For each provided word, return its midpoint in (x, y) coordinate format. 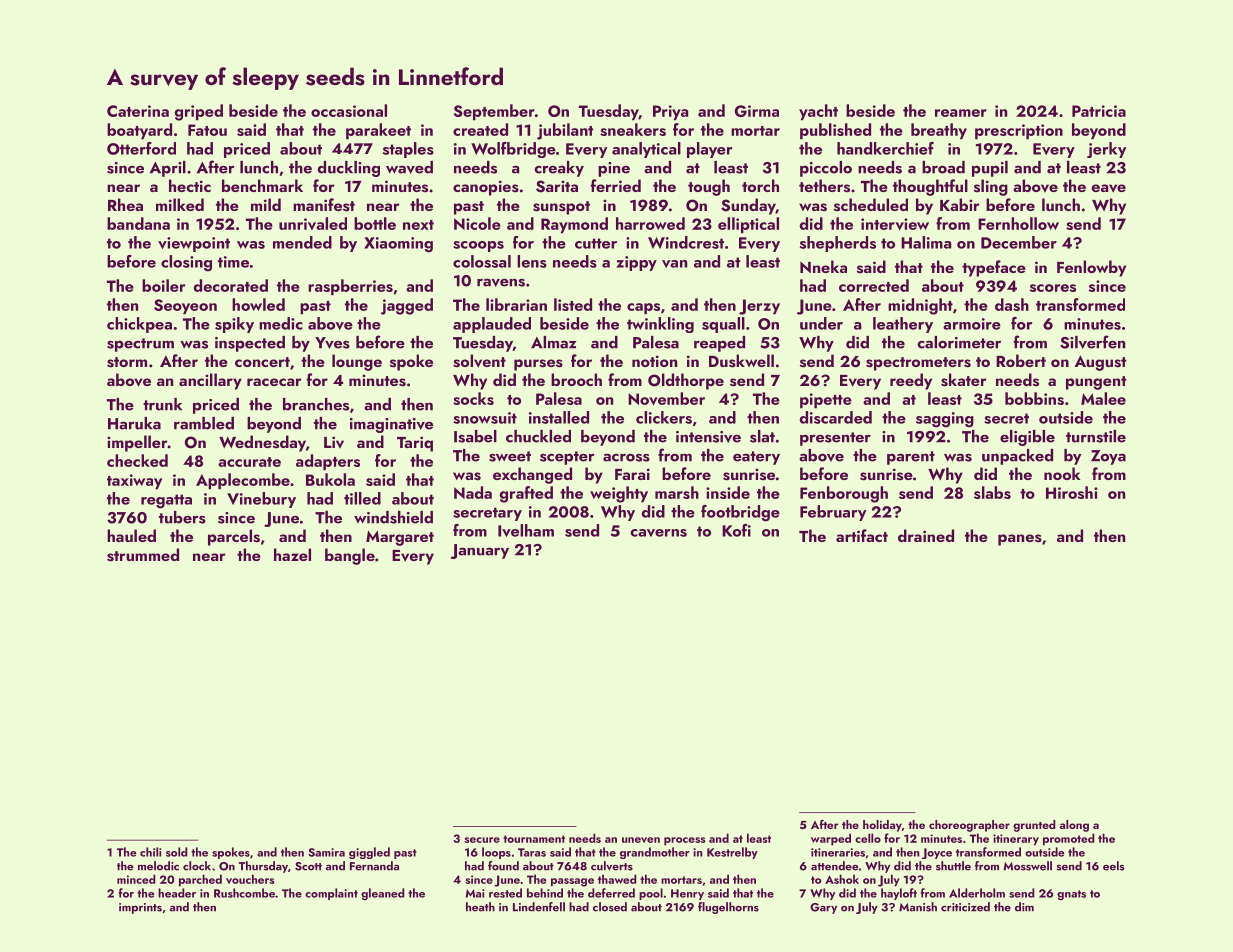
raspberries (350, 287)
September (494, 112)
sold (177, 852)
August (1100, 363)
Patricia (1099, 111)
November (666, 398)
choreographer (969, 826)
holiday (882, 826)
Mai (475, 893)
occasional (349, 110)
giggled (369, 853)
